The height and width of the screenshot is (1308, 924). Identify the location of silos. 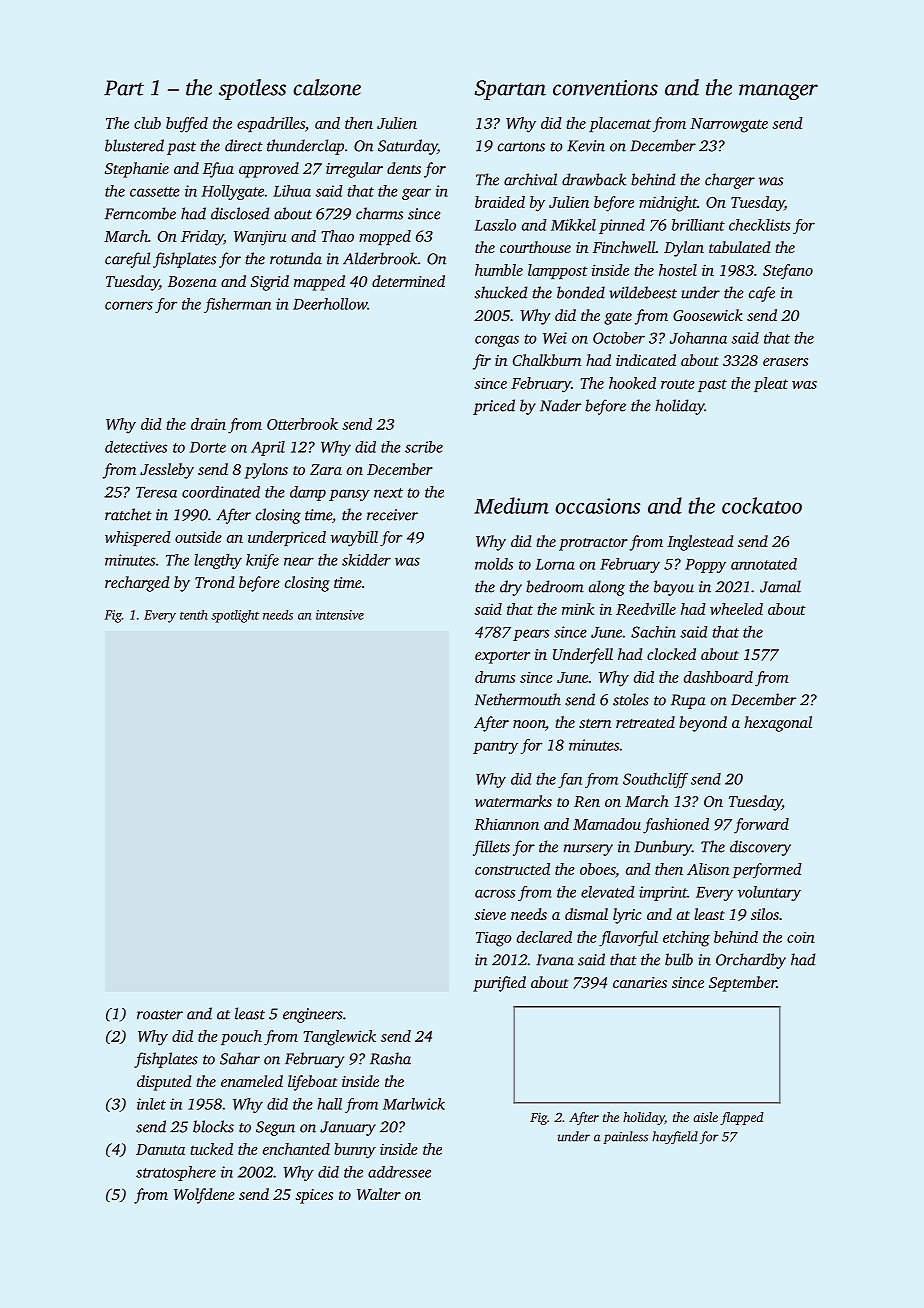
(765, 914).
